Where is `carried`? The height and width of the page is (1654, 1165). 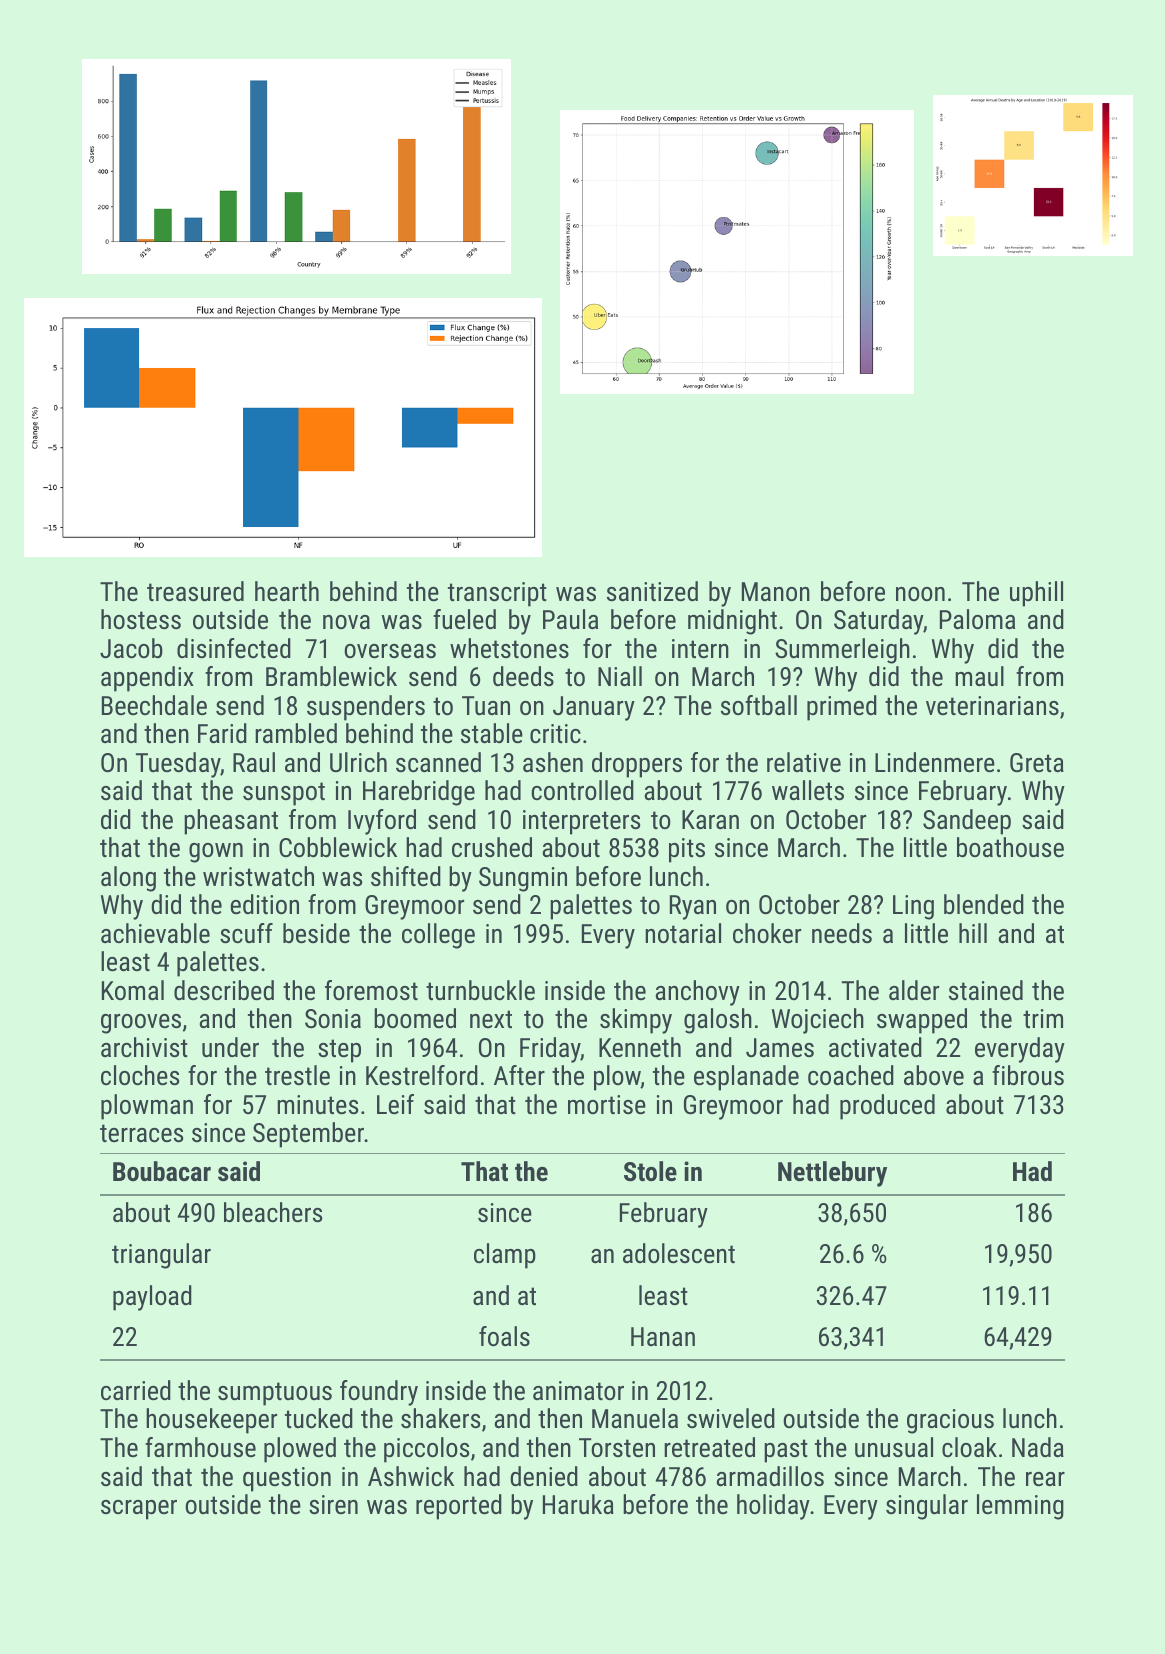
carried is located at coordinates (136, 1390).
